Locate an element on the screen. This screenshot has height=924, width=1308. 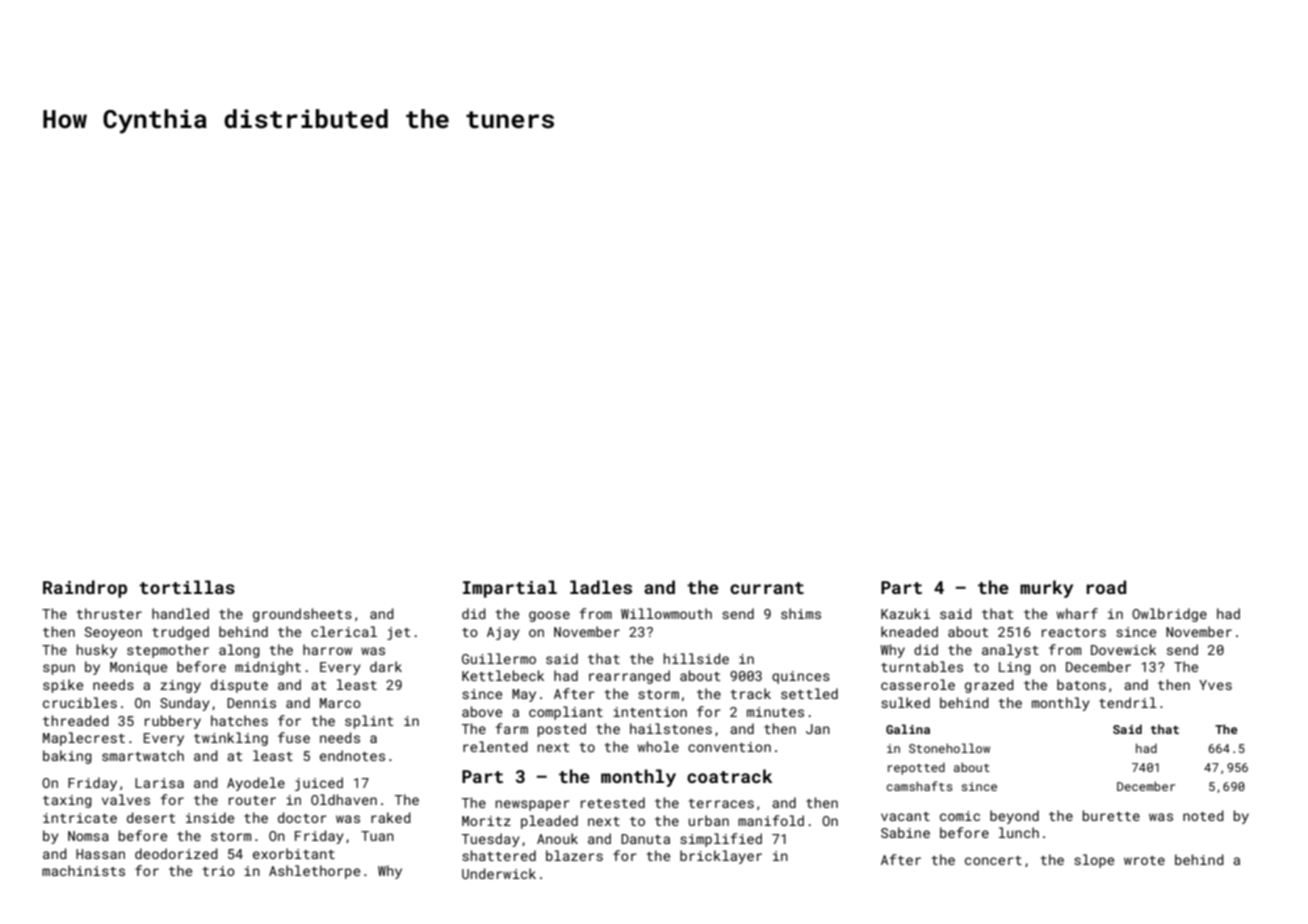
camshafts is located at coordinates (919, 786).
